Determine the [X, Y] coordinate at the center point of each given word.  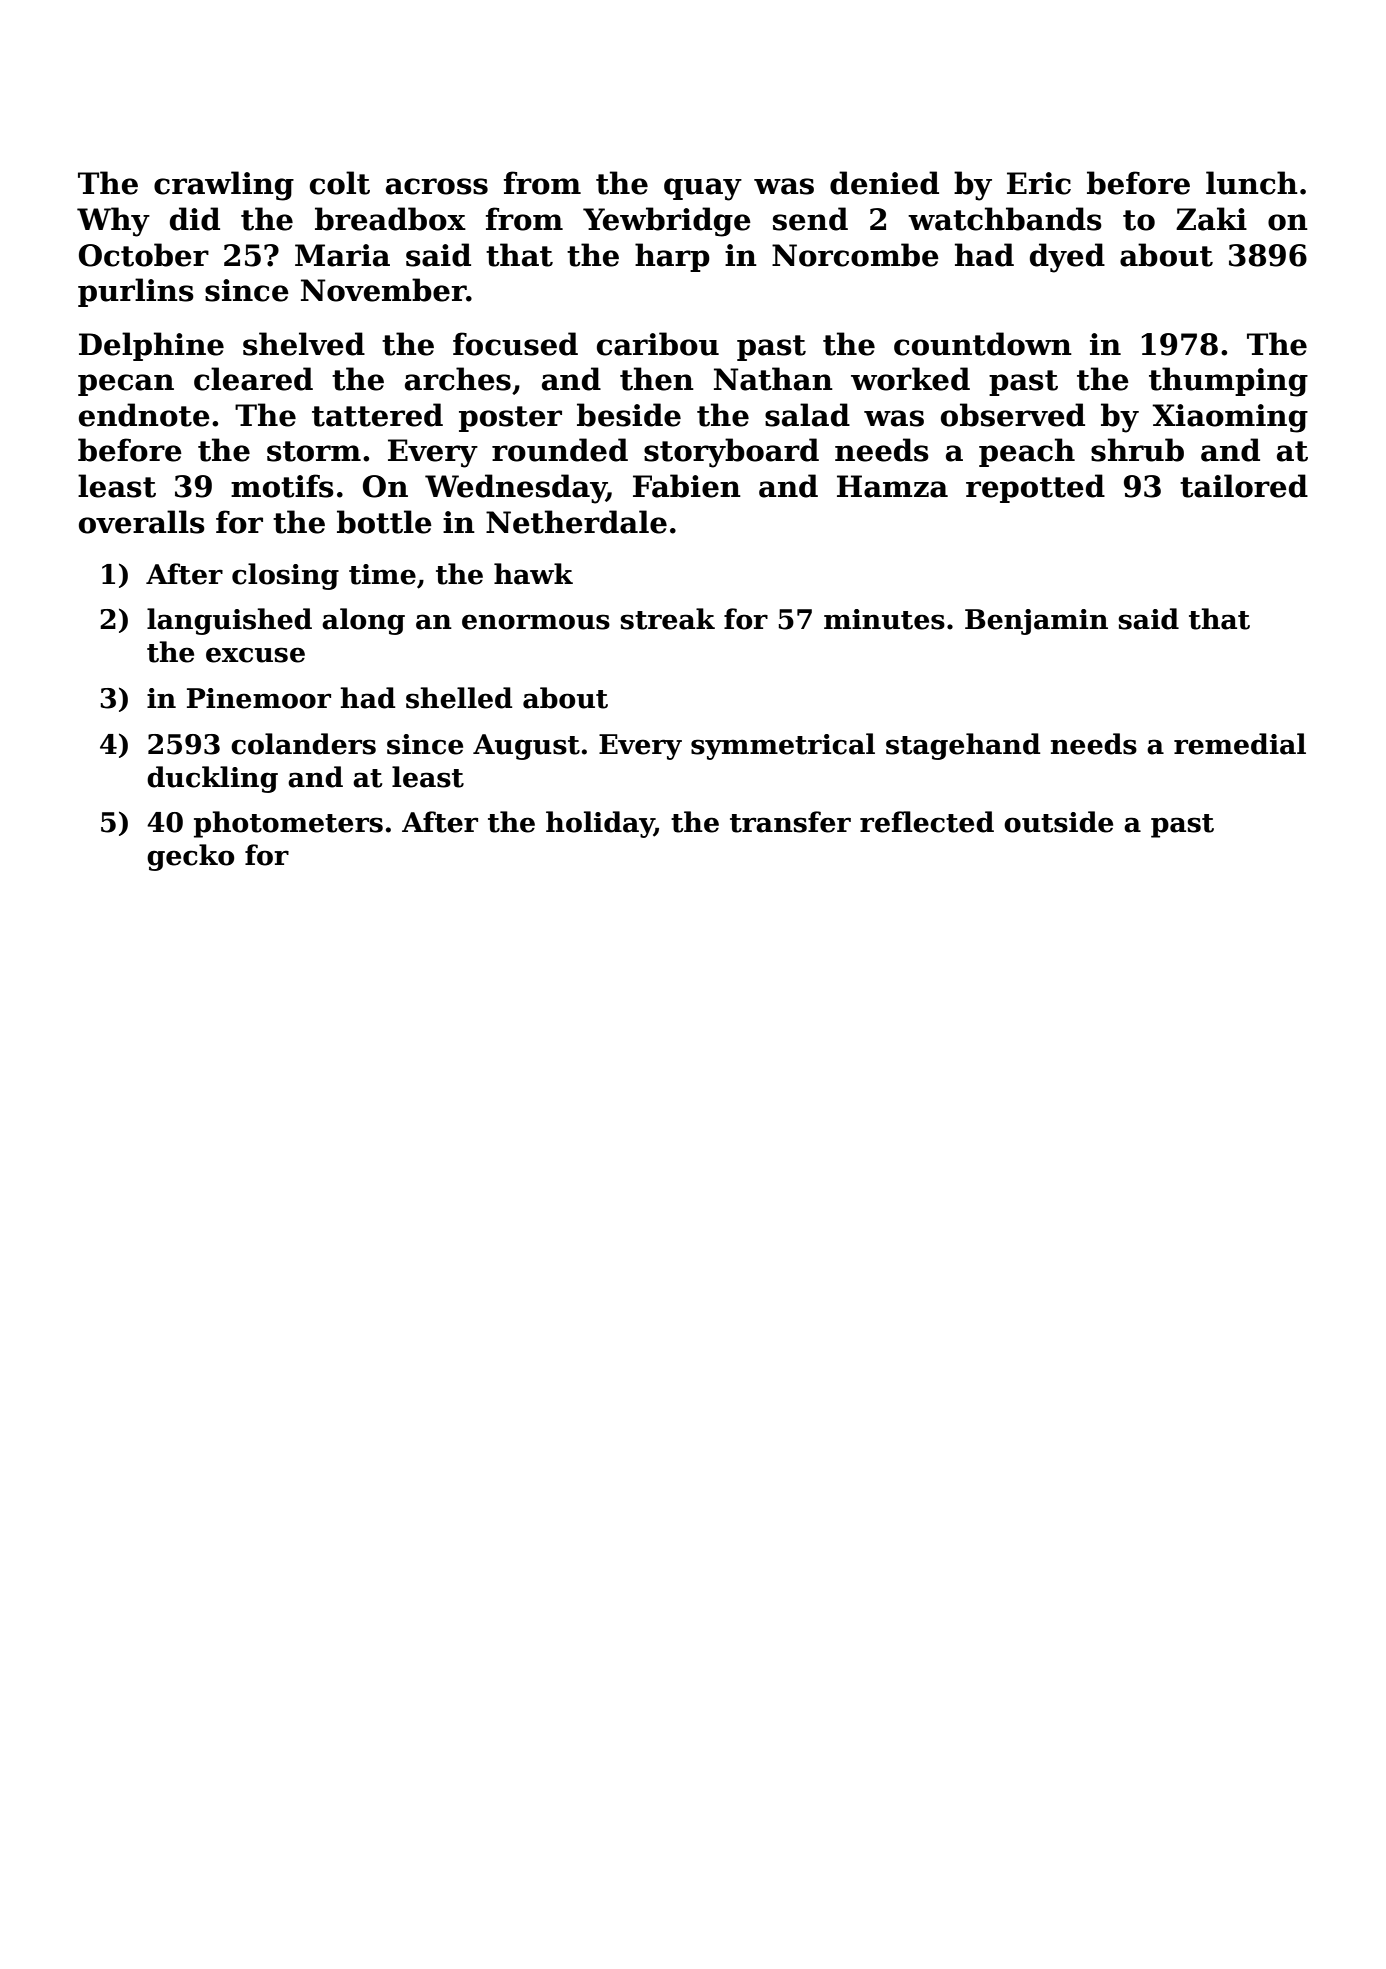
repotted [1035, 488]
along [363, 621]
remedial [1240, 744]
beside [629, 415]
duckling [212, 779]
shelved [304, 344]
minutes [884, 619]
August [526, 747]
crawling [224, 186]
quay [703, 189]
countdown [983, 344]
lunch [1252, 183]
